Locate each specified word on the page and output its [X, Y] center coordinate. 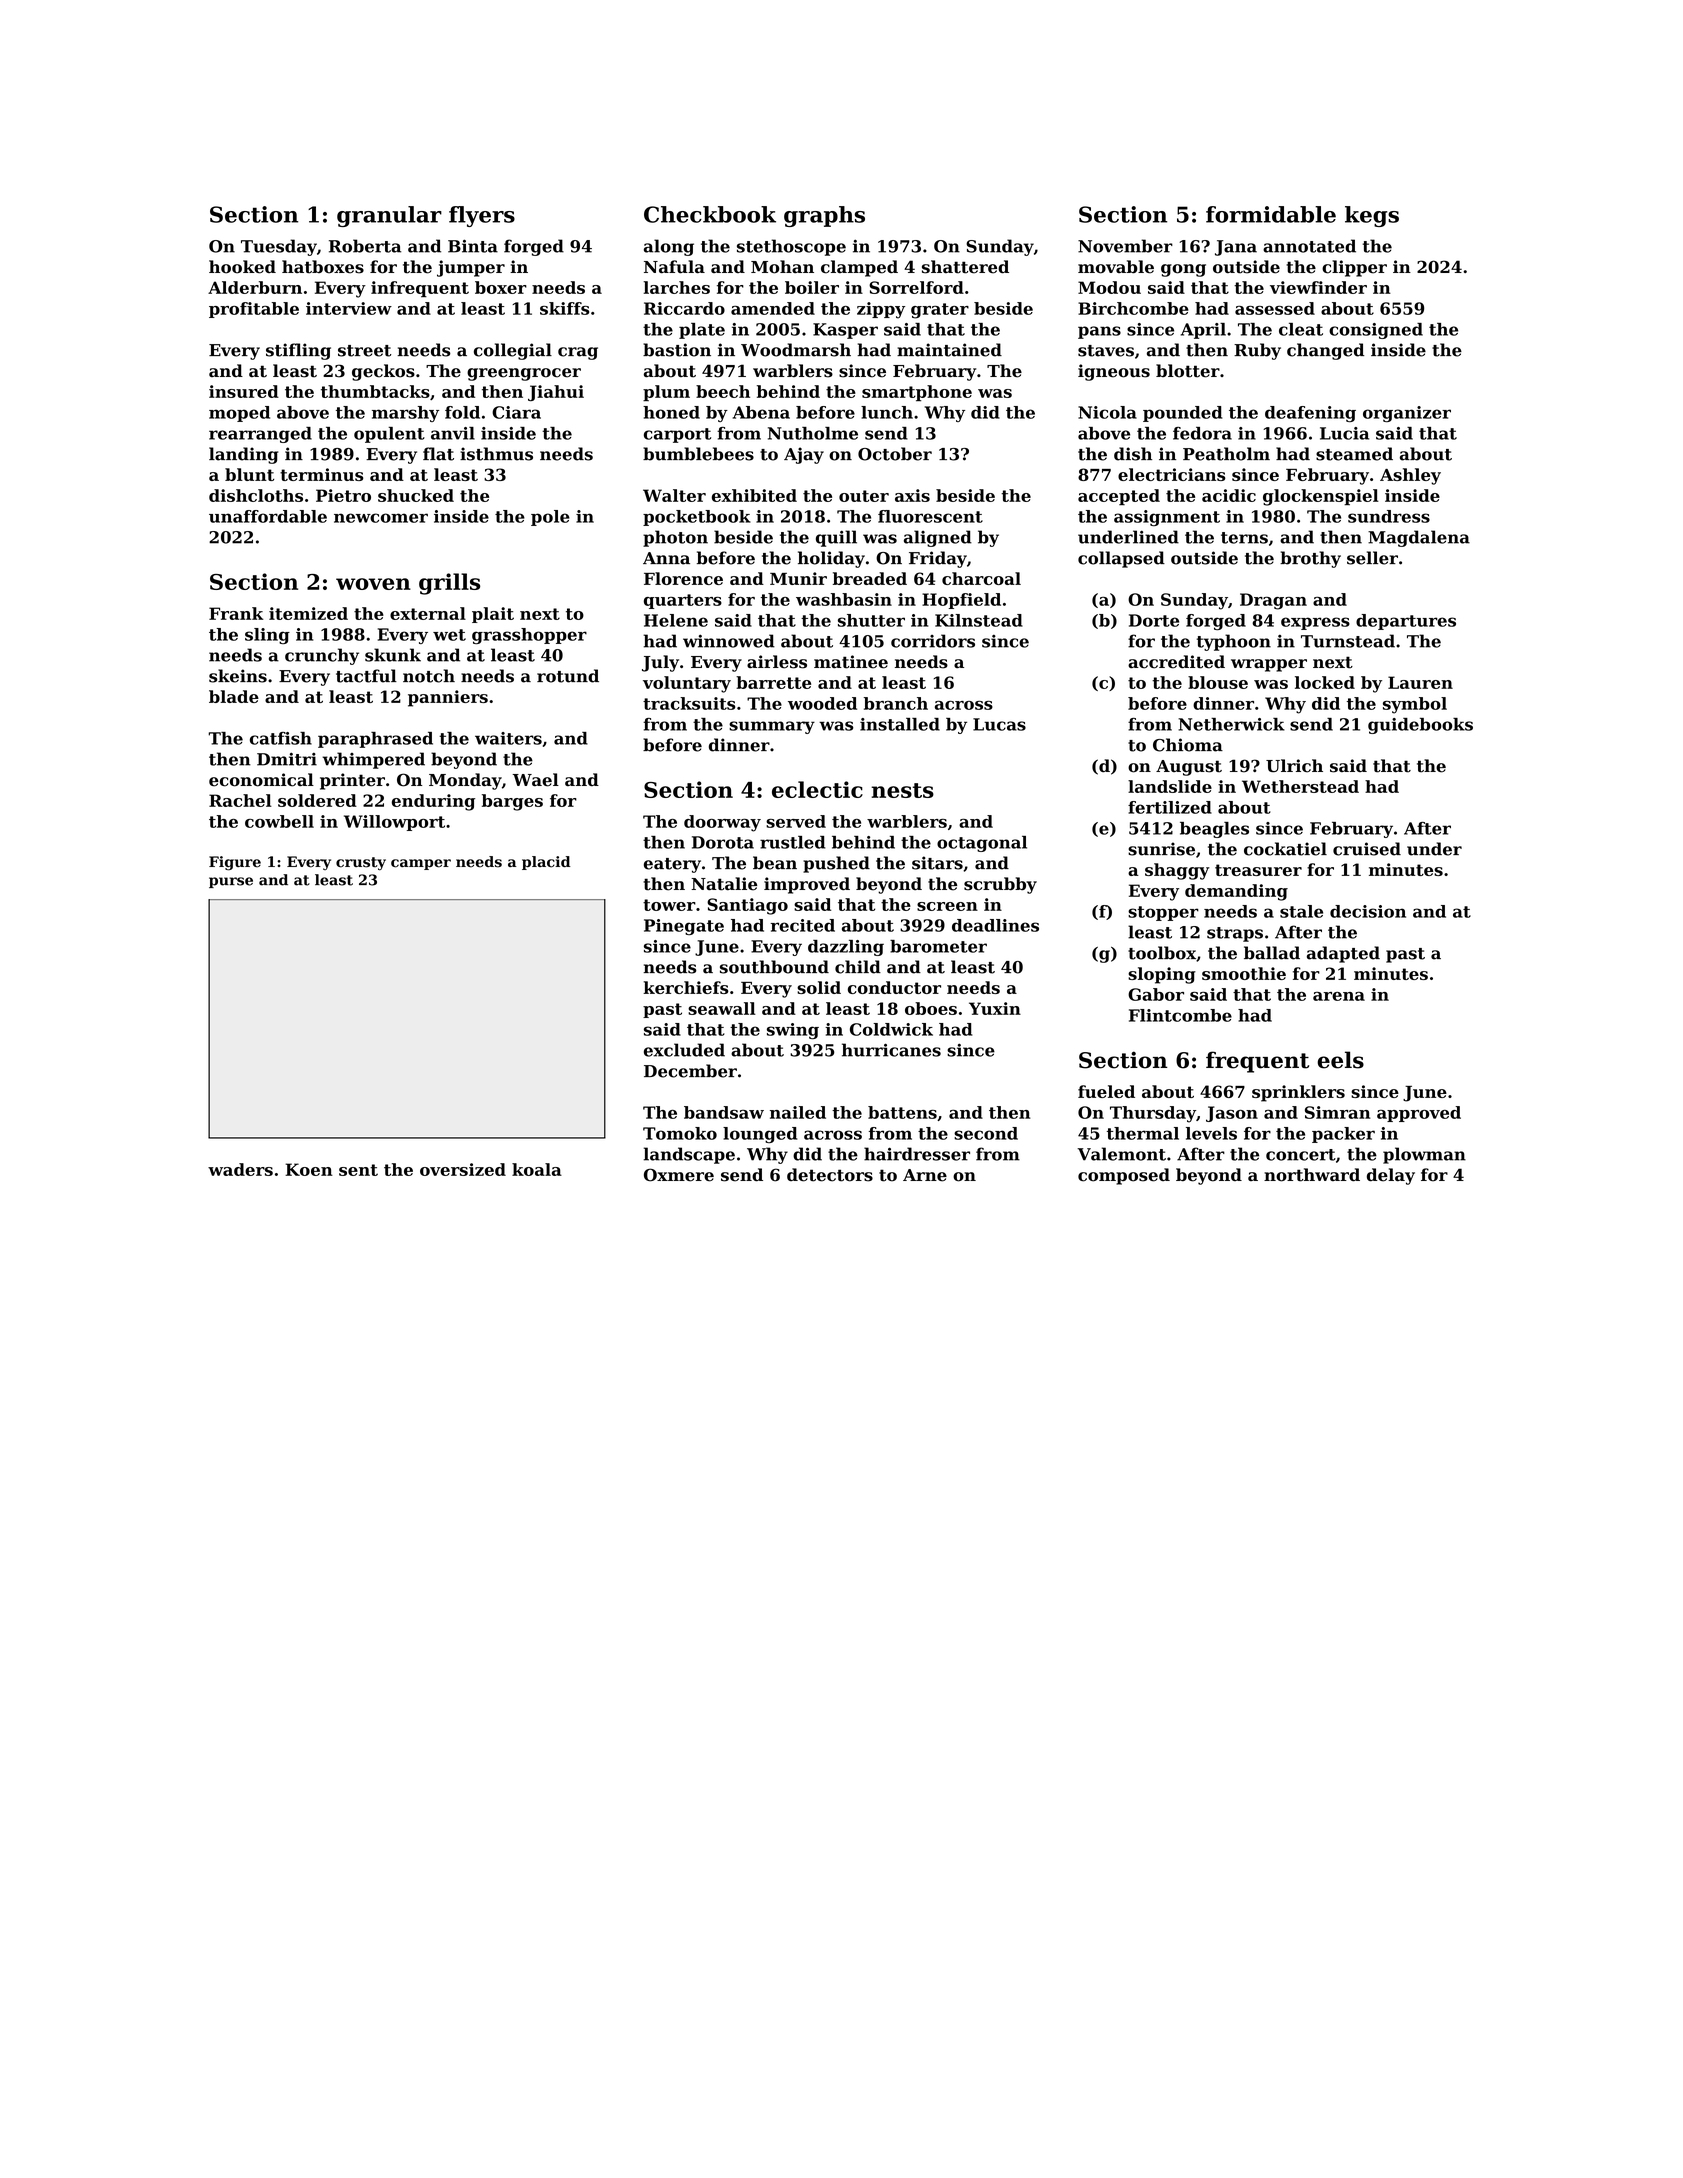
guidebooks [1420, 726]
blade [234, 696]
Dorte [1154, 620]
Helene [676, 620]
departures [1406, 622]
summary [772, 727]
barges [512, 802]
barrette [773, 682]
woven [373, 584]
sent [358, 1170]
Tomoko [680, 1133]
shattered [965, 267]
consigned [1376, 331]
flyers [482, 216]
